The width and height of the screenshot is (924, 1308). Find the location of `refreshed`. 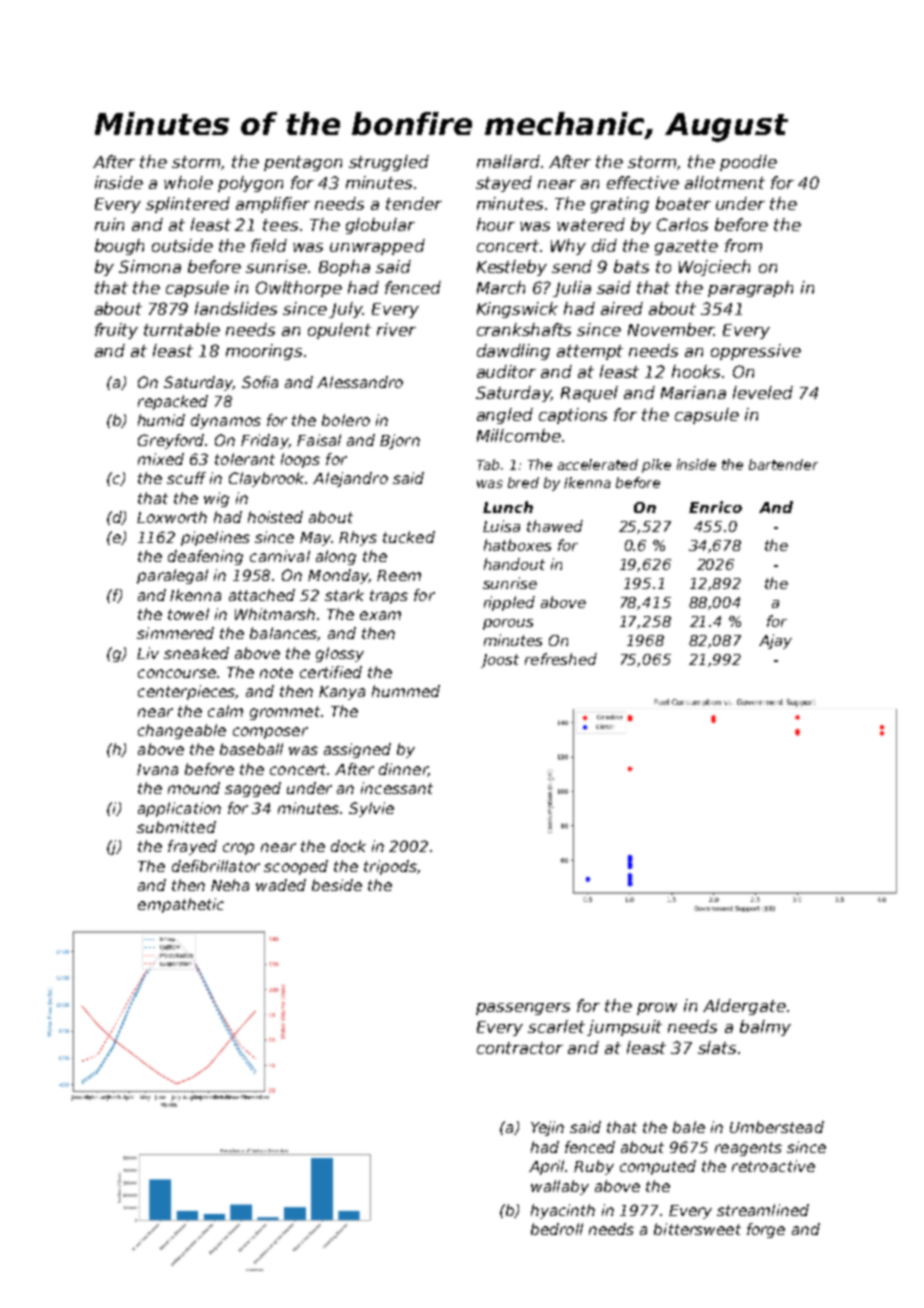

refreshed is located at coordinates (561, 659).
